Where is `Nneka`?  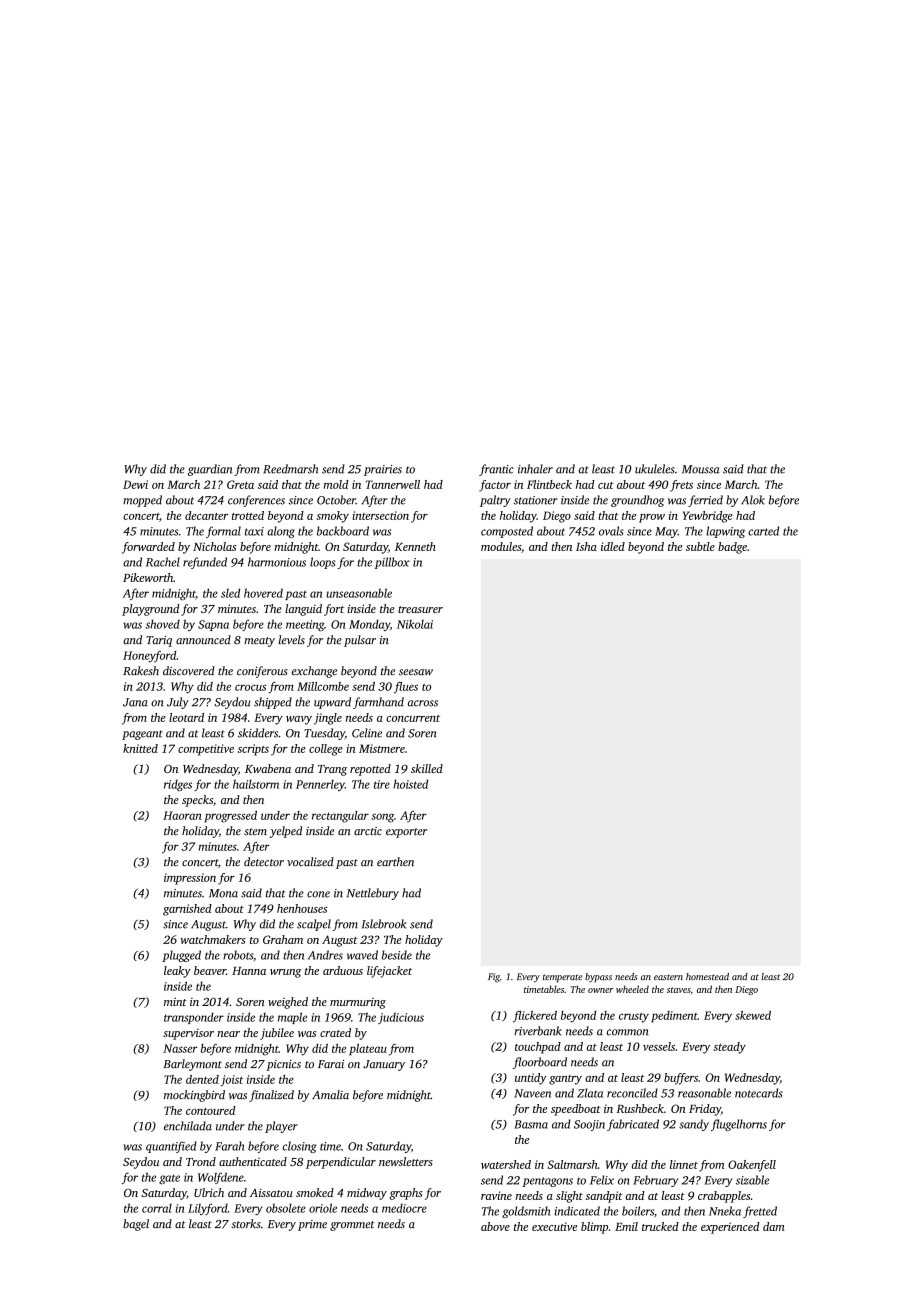 Nneka is located at coordinates (725, 1211).
